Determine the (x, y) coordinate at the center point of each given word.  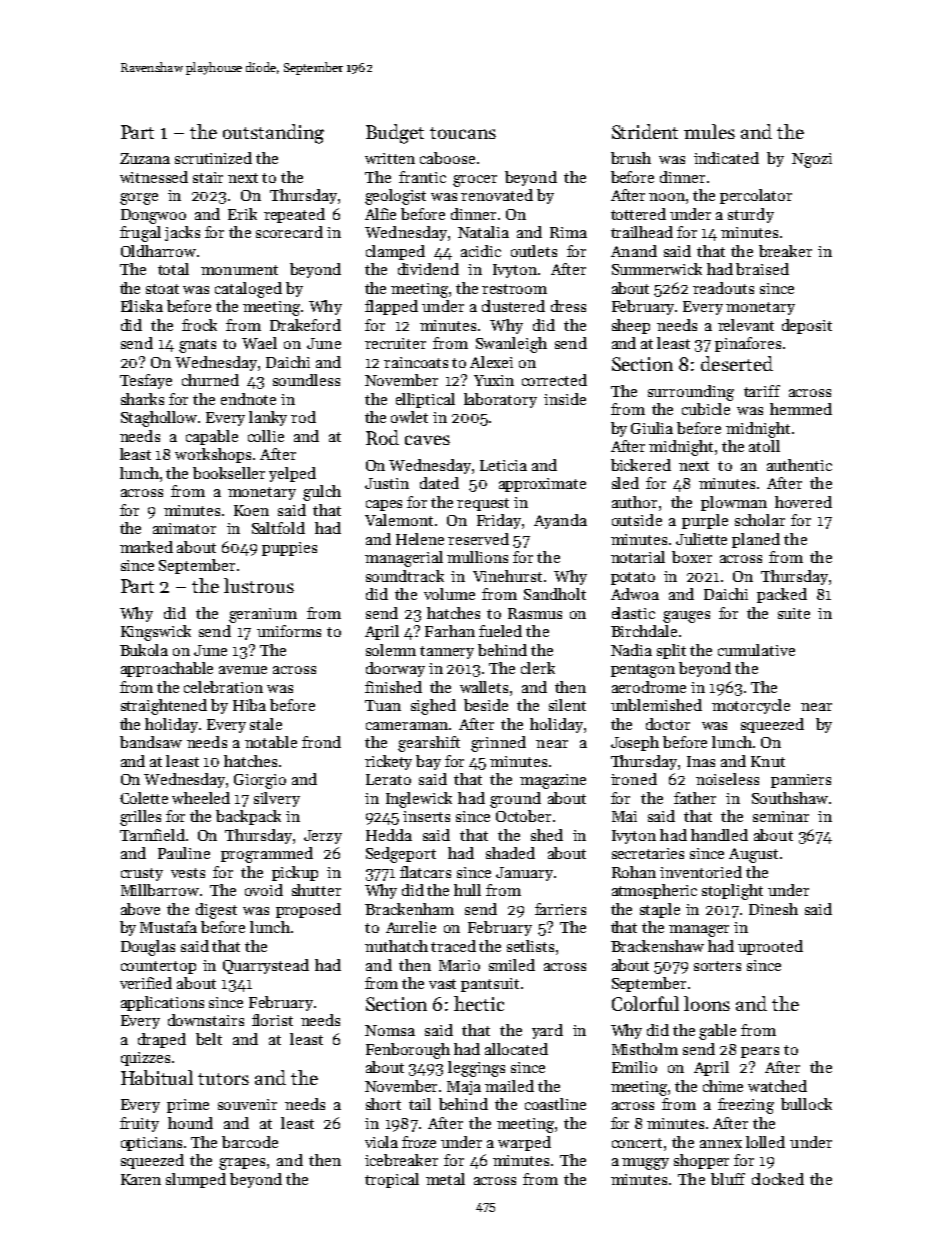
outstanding (273, 134)
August (753, 855)
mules (709, 131)
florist (272, 1020)
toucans (463, 133)
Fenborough (408, 1051)
